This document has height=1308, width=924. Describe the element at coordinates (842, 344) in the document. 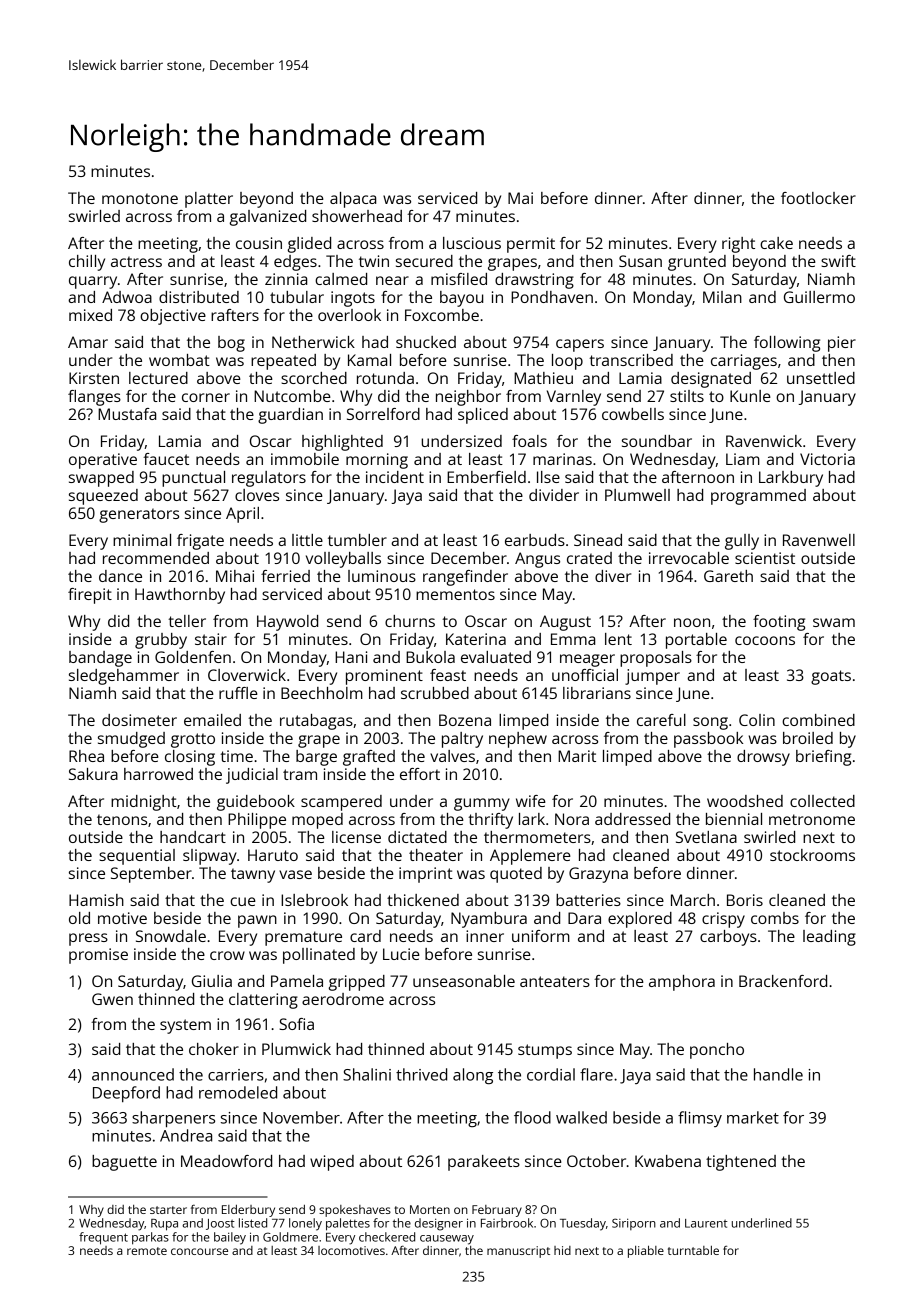

I see `pier` at that location.
